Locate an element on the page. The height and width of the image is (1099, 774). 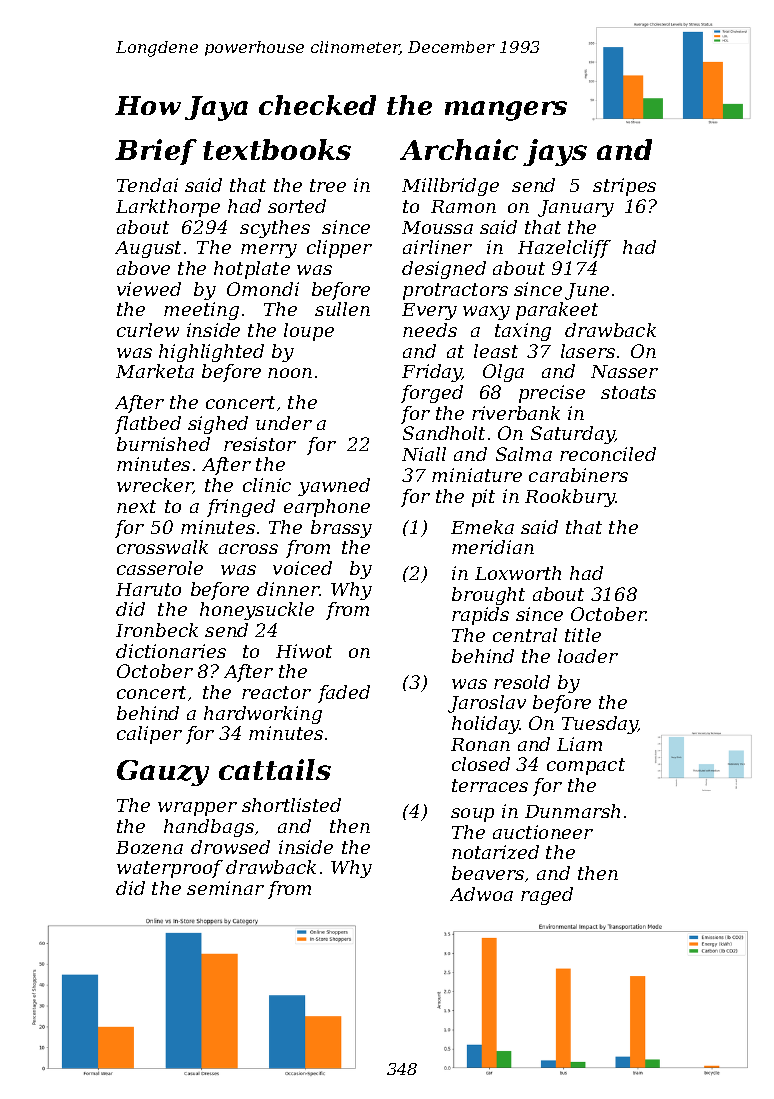
jays is located at coordinates (555, 152).
